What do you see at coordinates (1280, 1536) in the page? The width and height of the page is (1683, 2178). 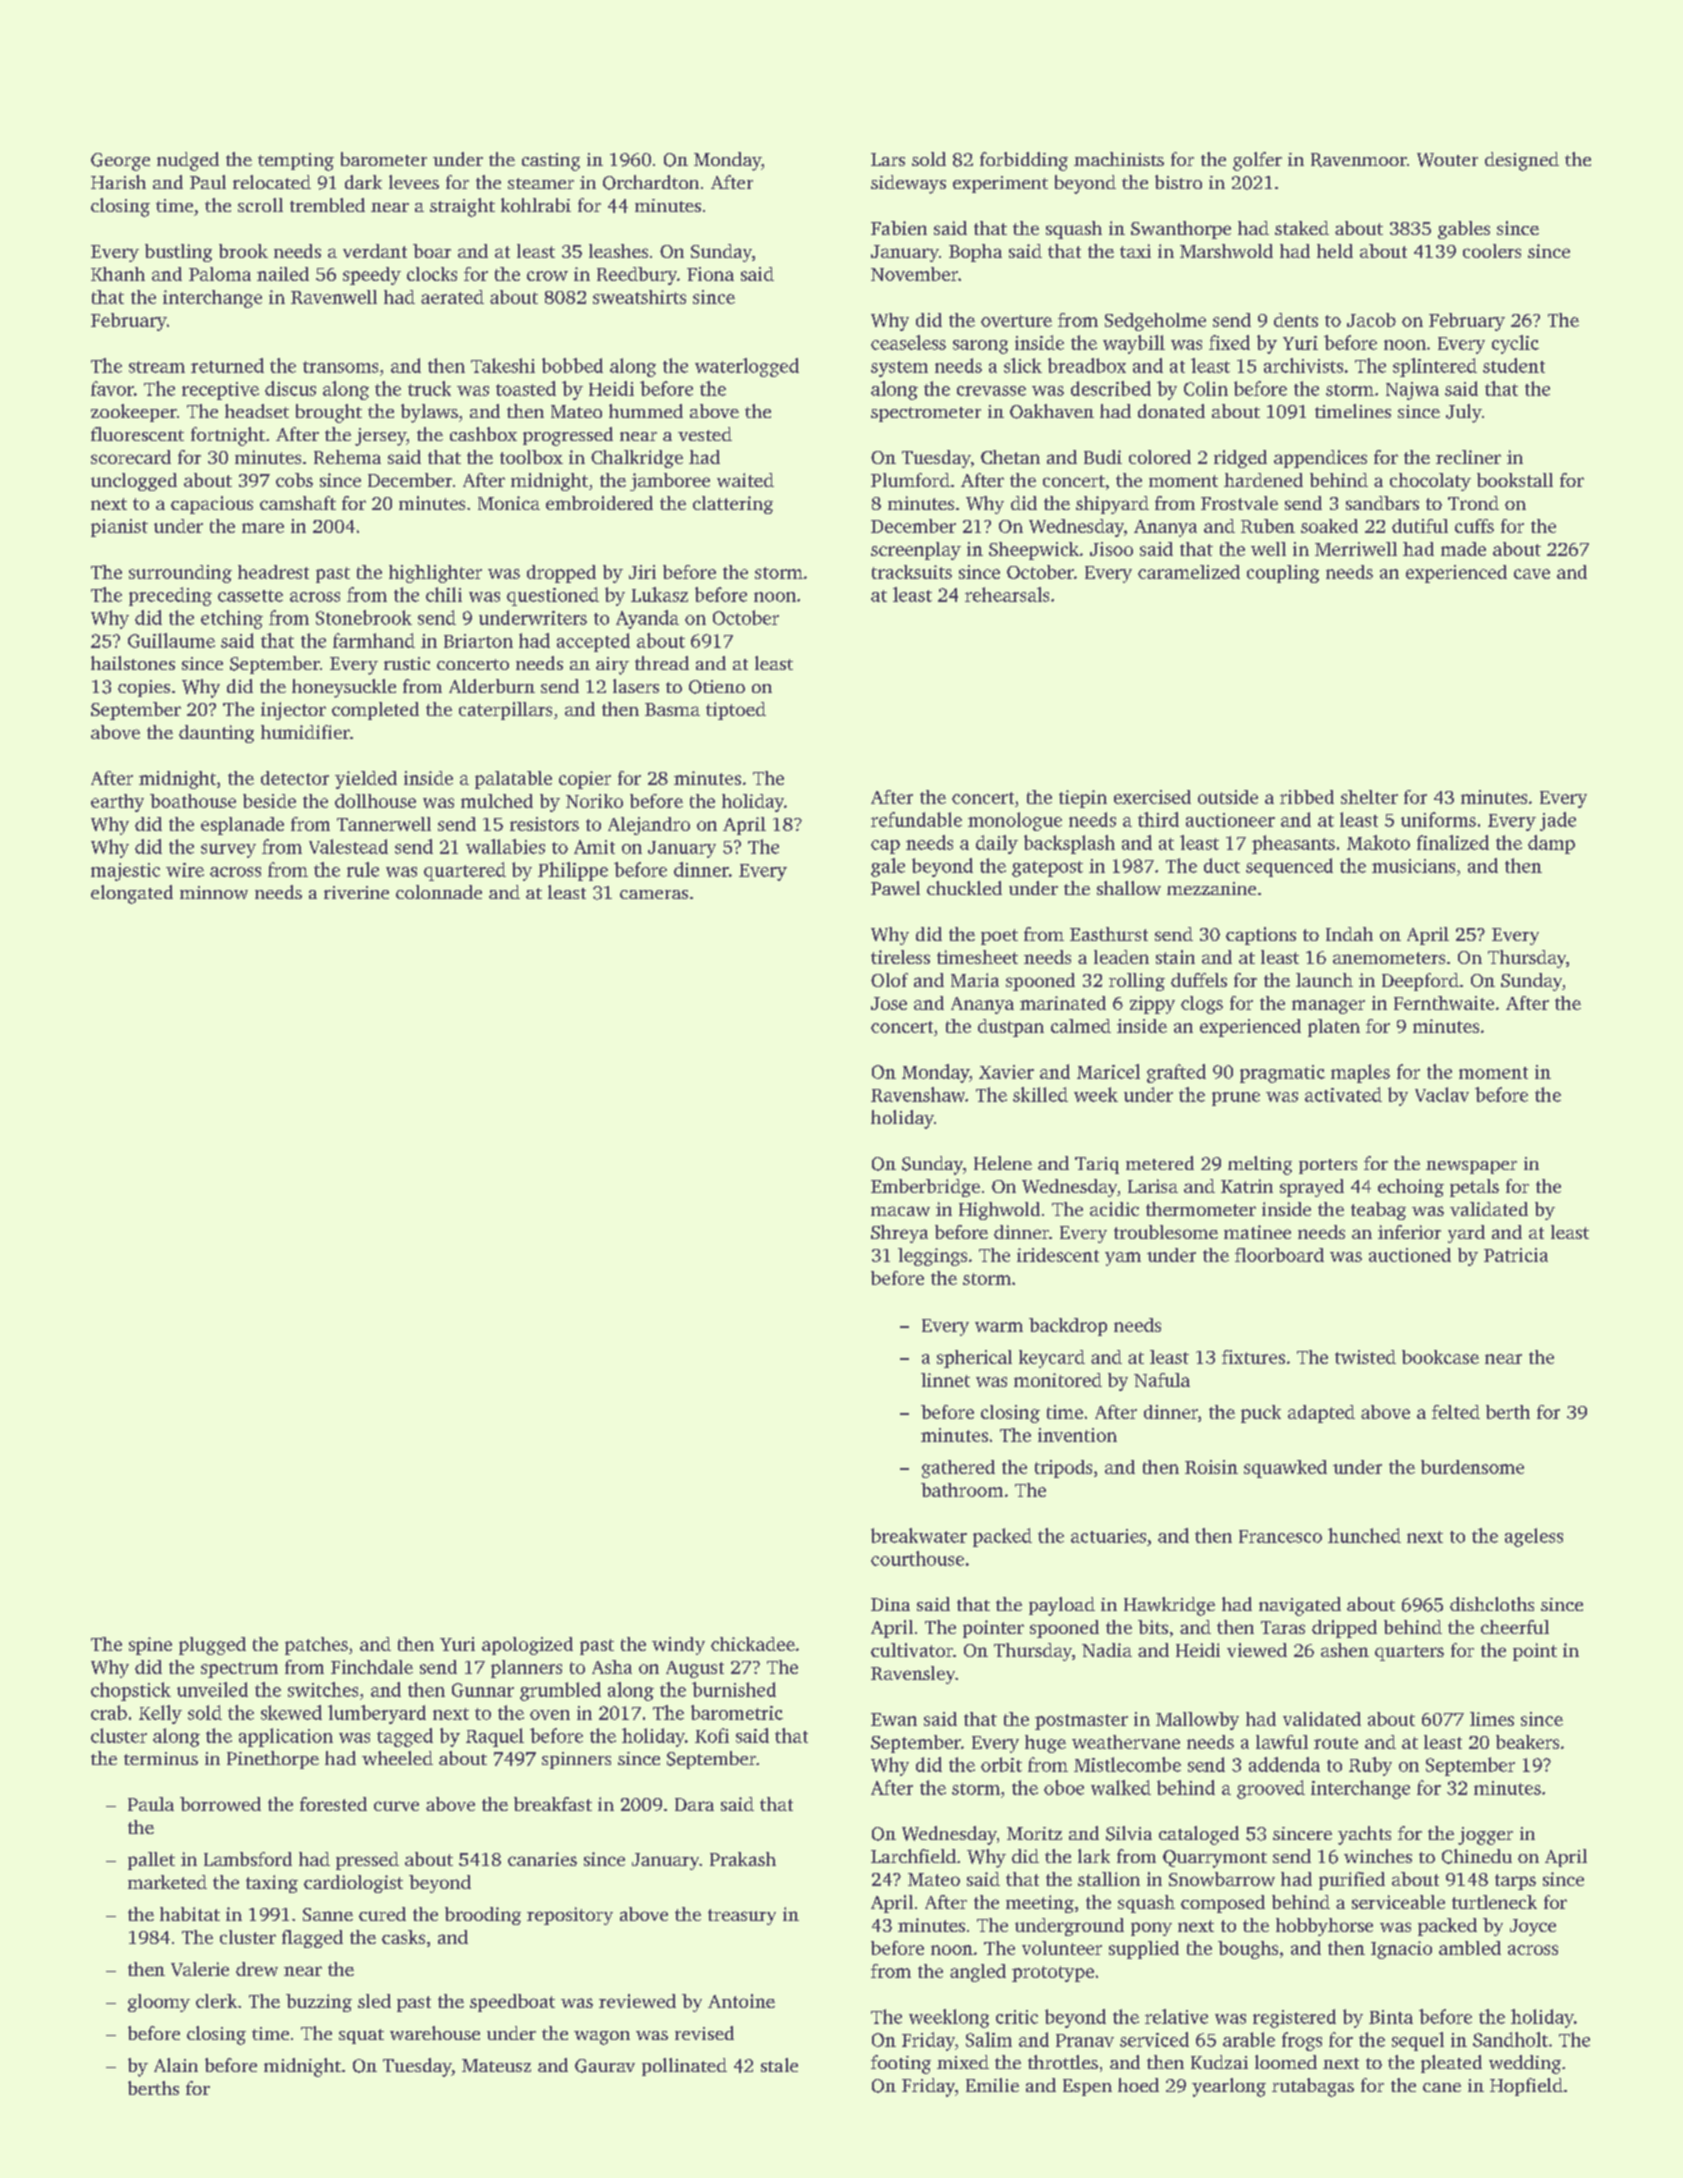 I see `Francesco` at bounding box center [1280, 1536].
